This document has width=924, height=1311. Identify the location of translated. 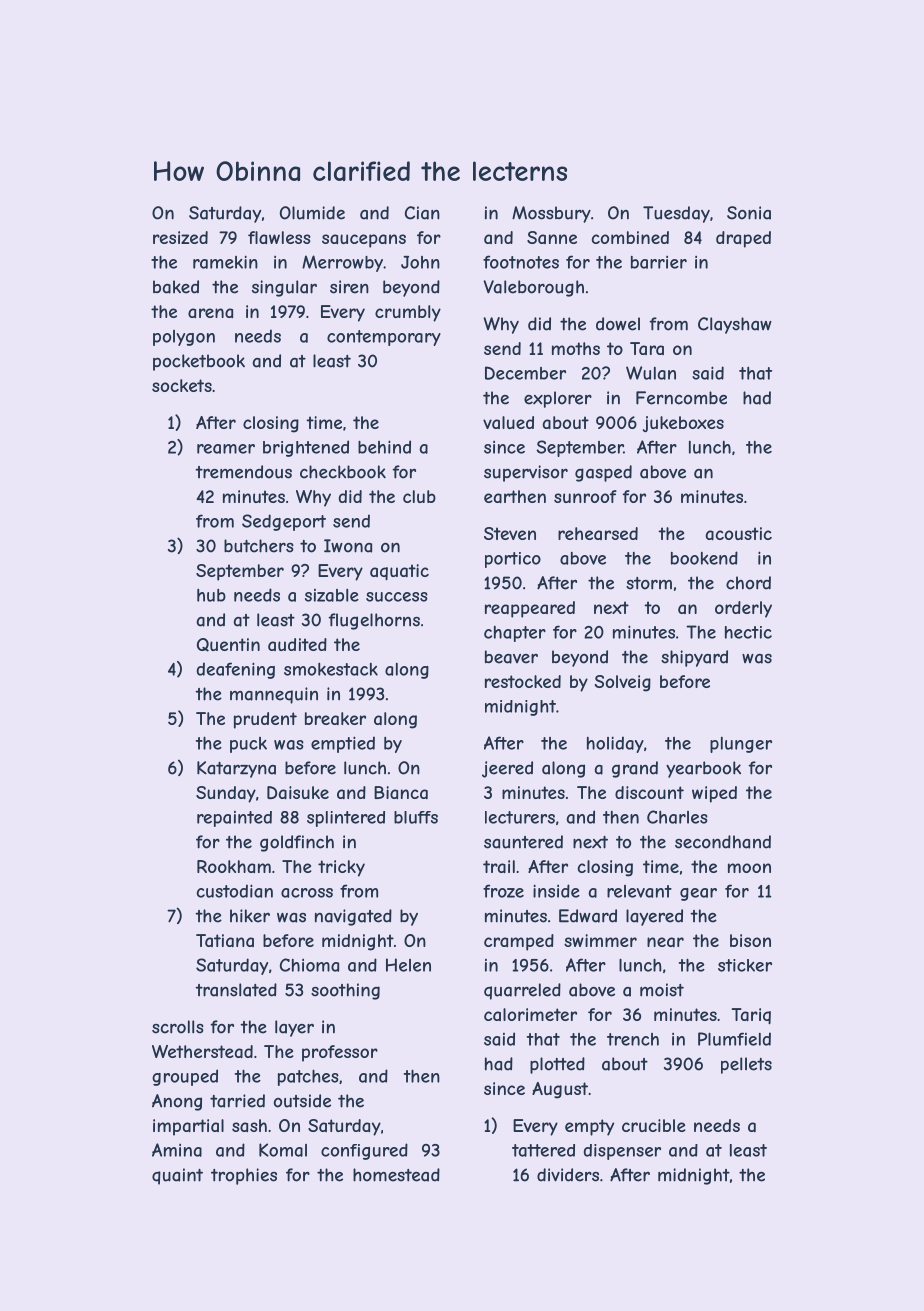
(236, 990).
